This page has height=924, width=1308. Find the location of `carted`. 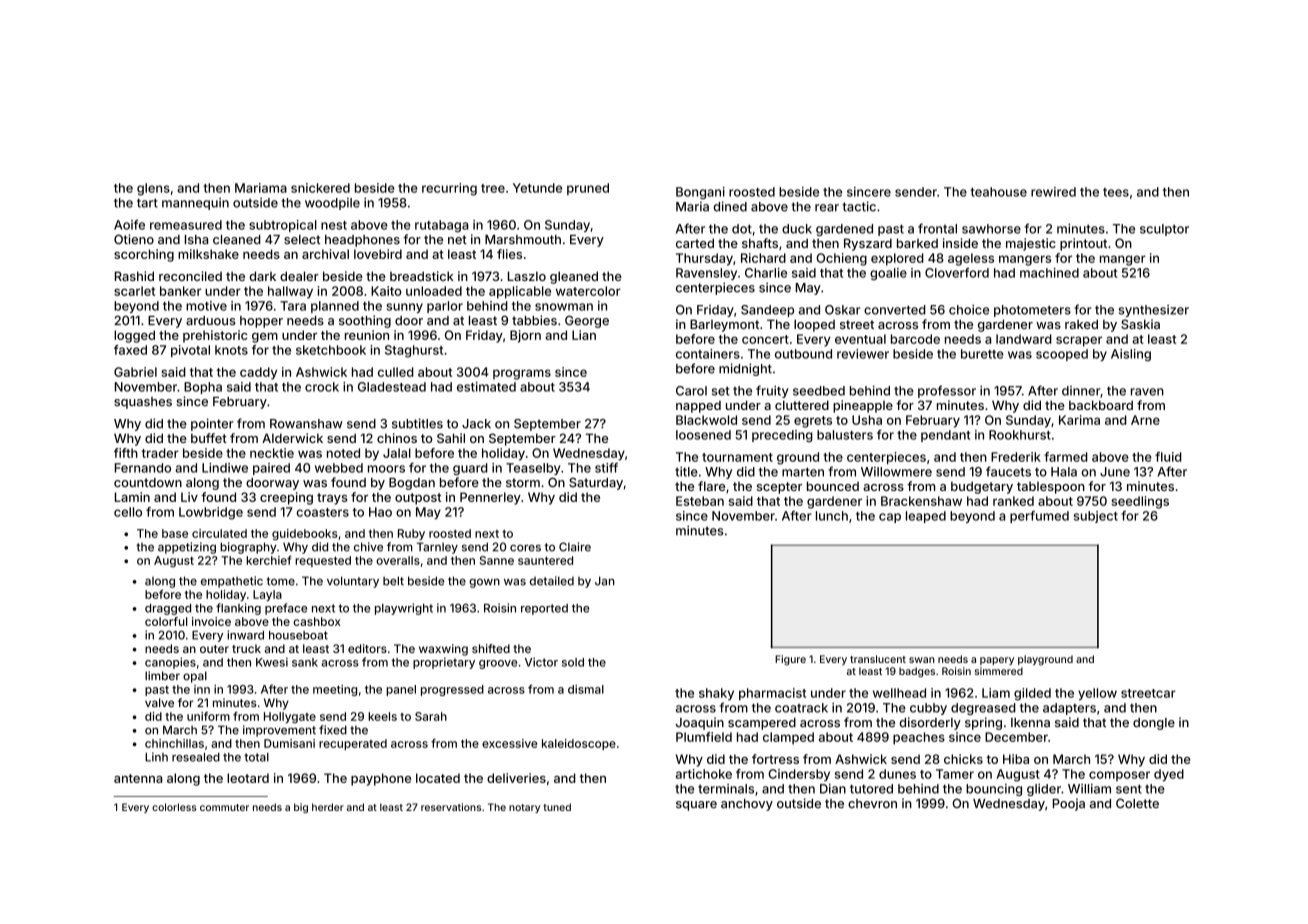

carted is located at coordinates (695, 243).
